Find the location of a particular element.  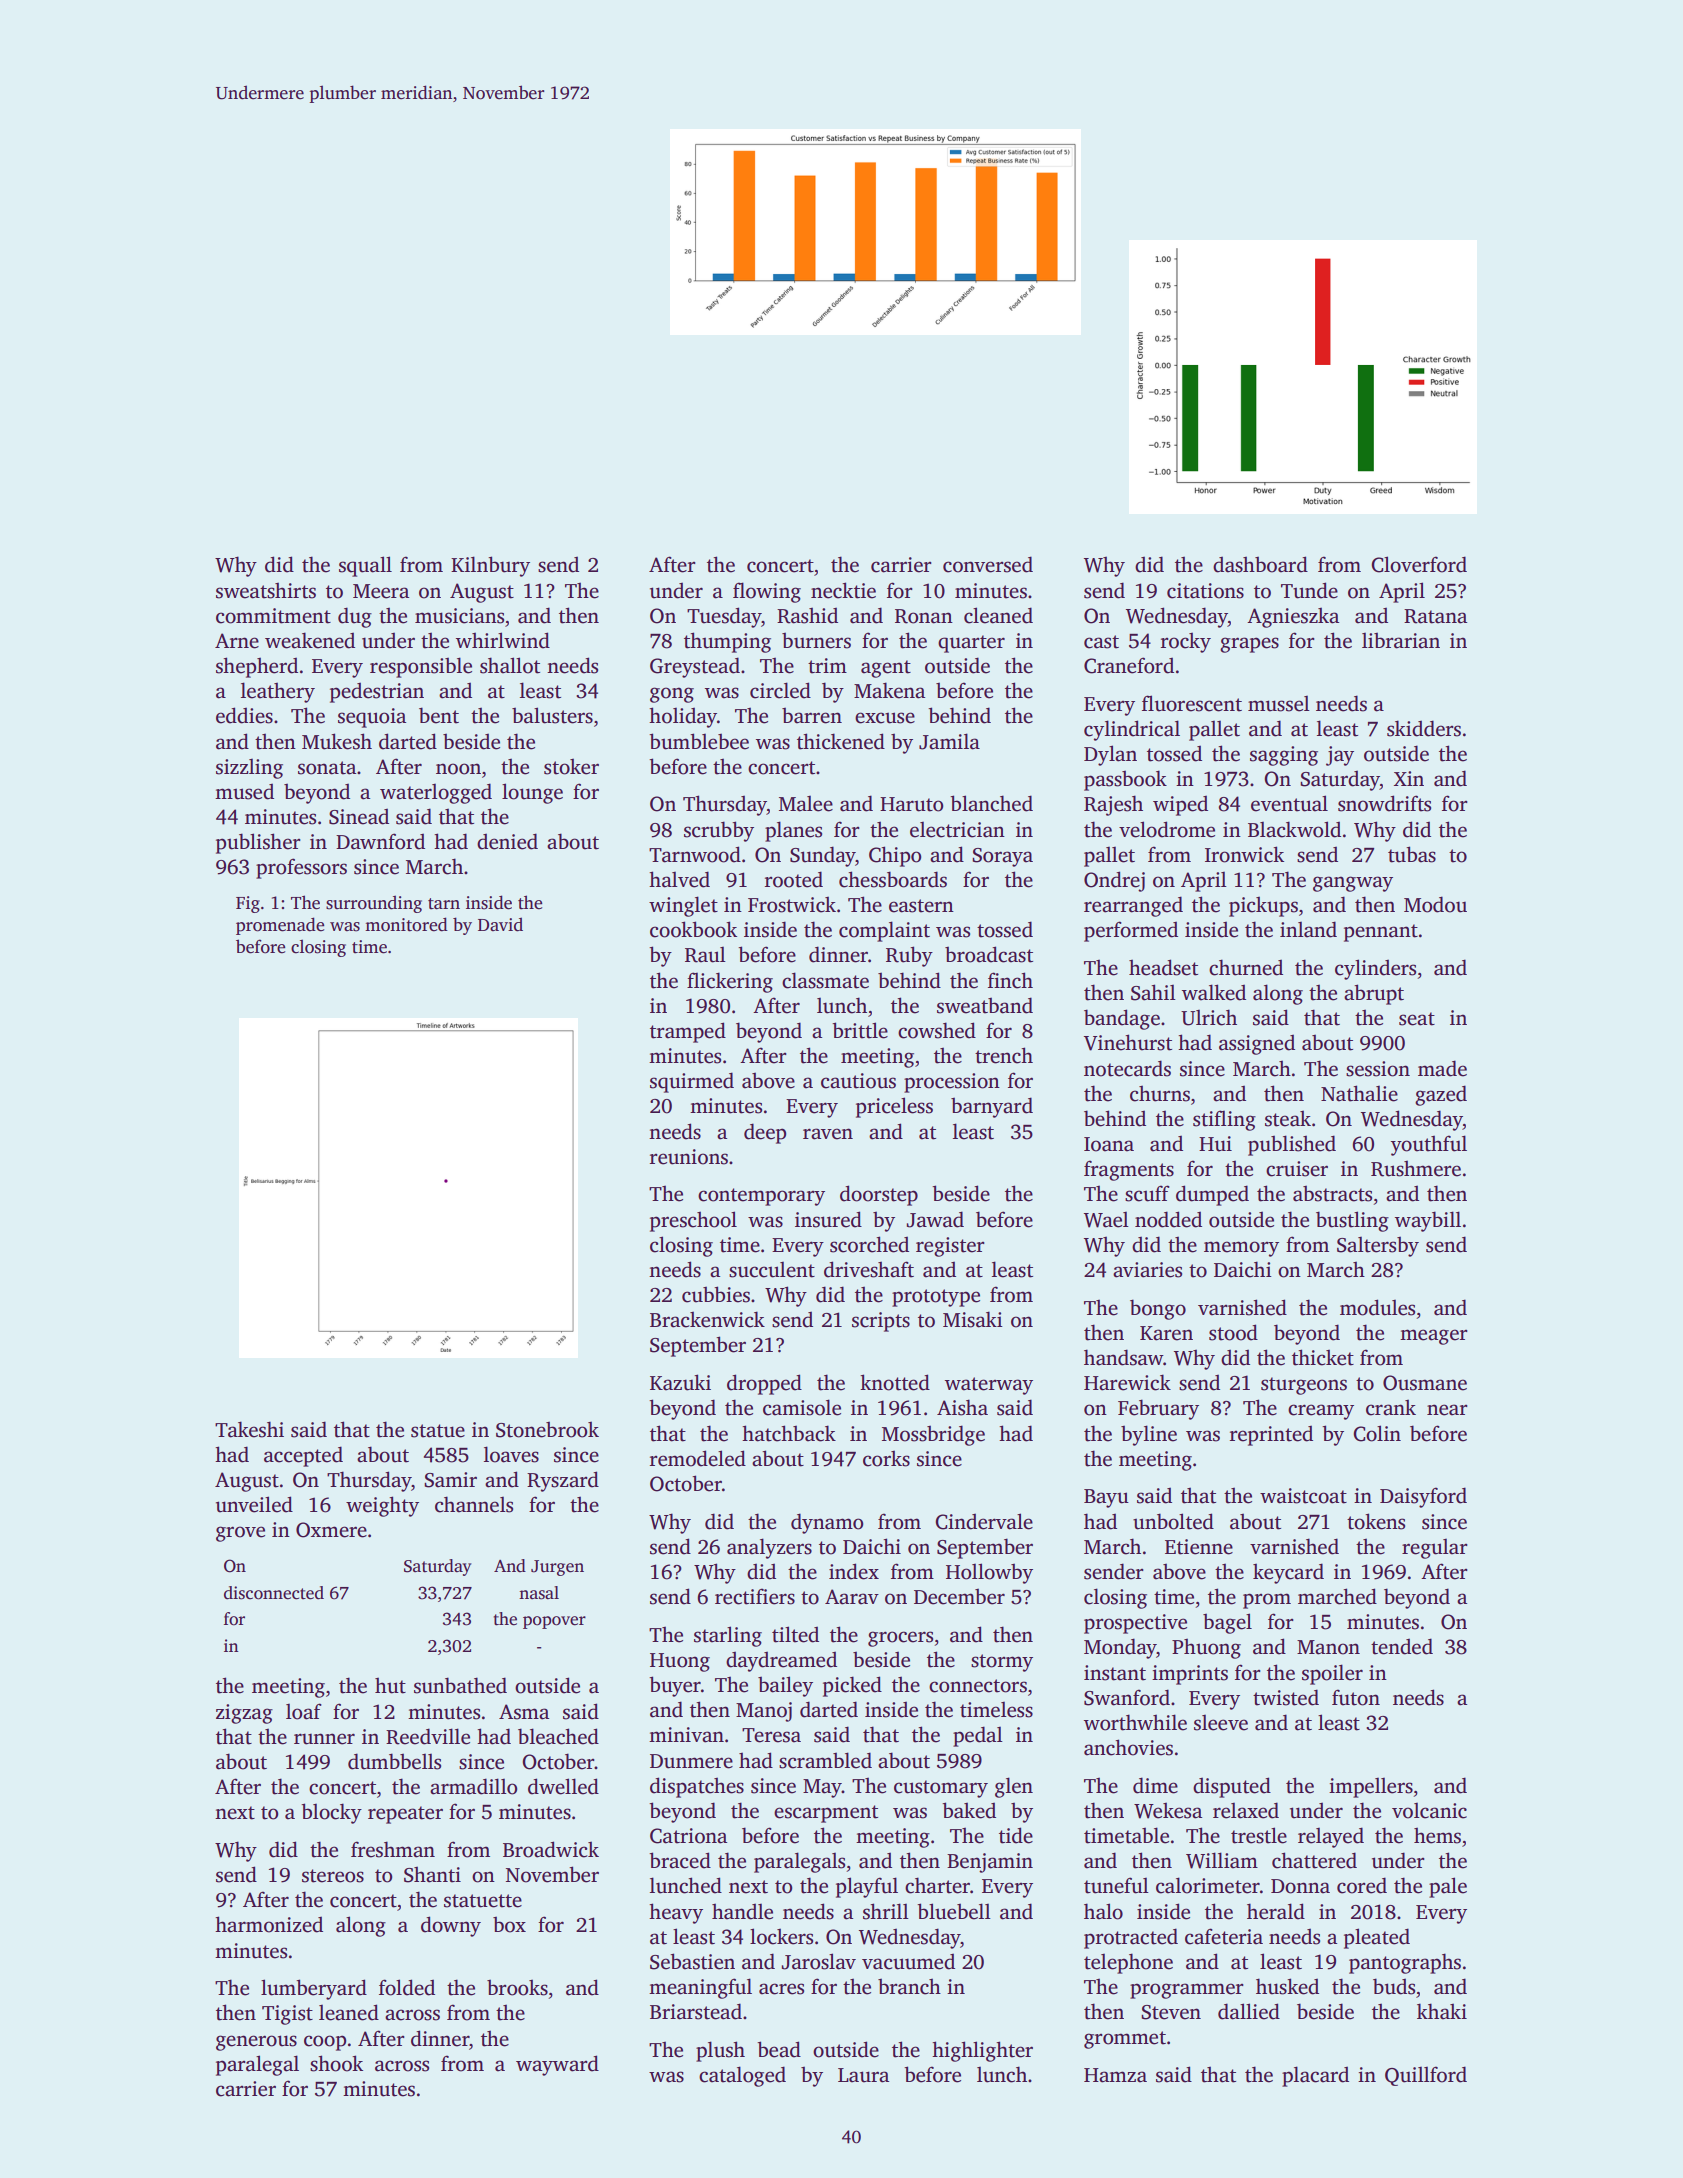

eastern is located at coordinates (921, 906).
